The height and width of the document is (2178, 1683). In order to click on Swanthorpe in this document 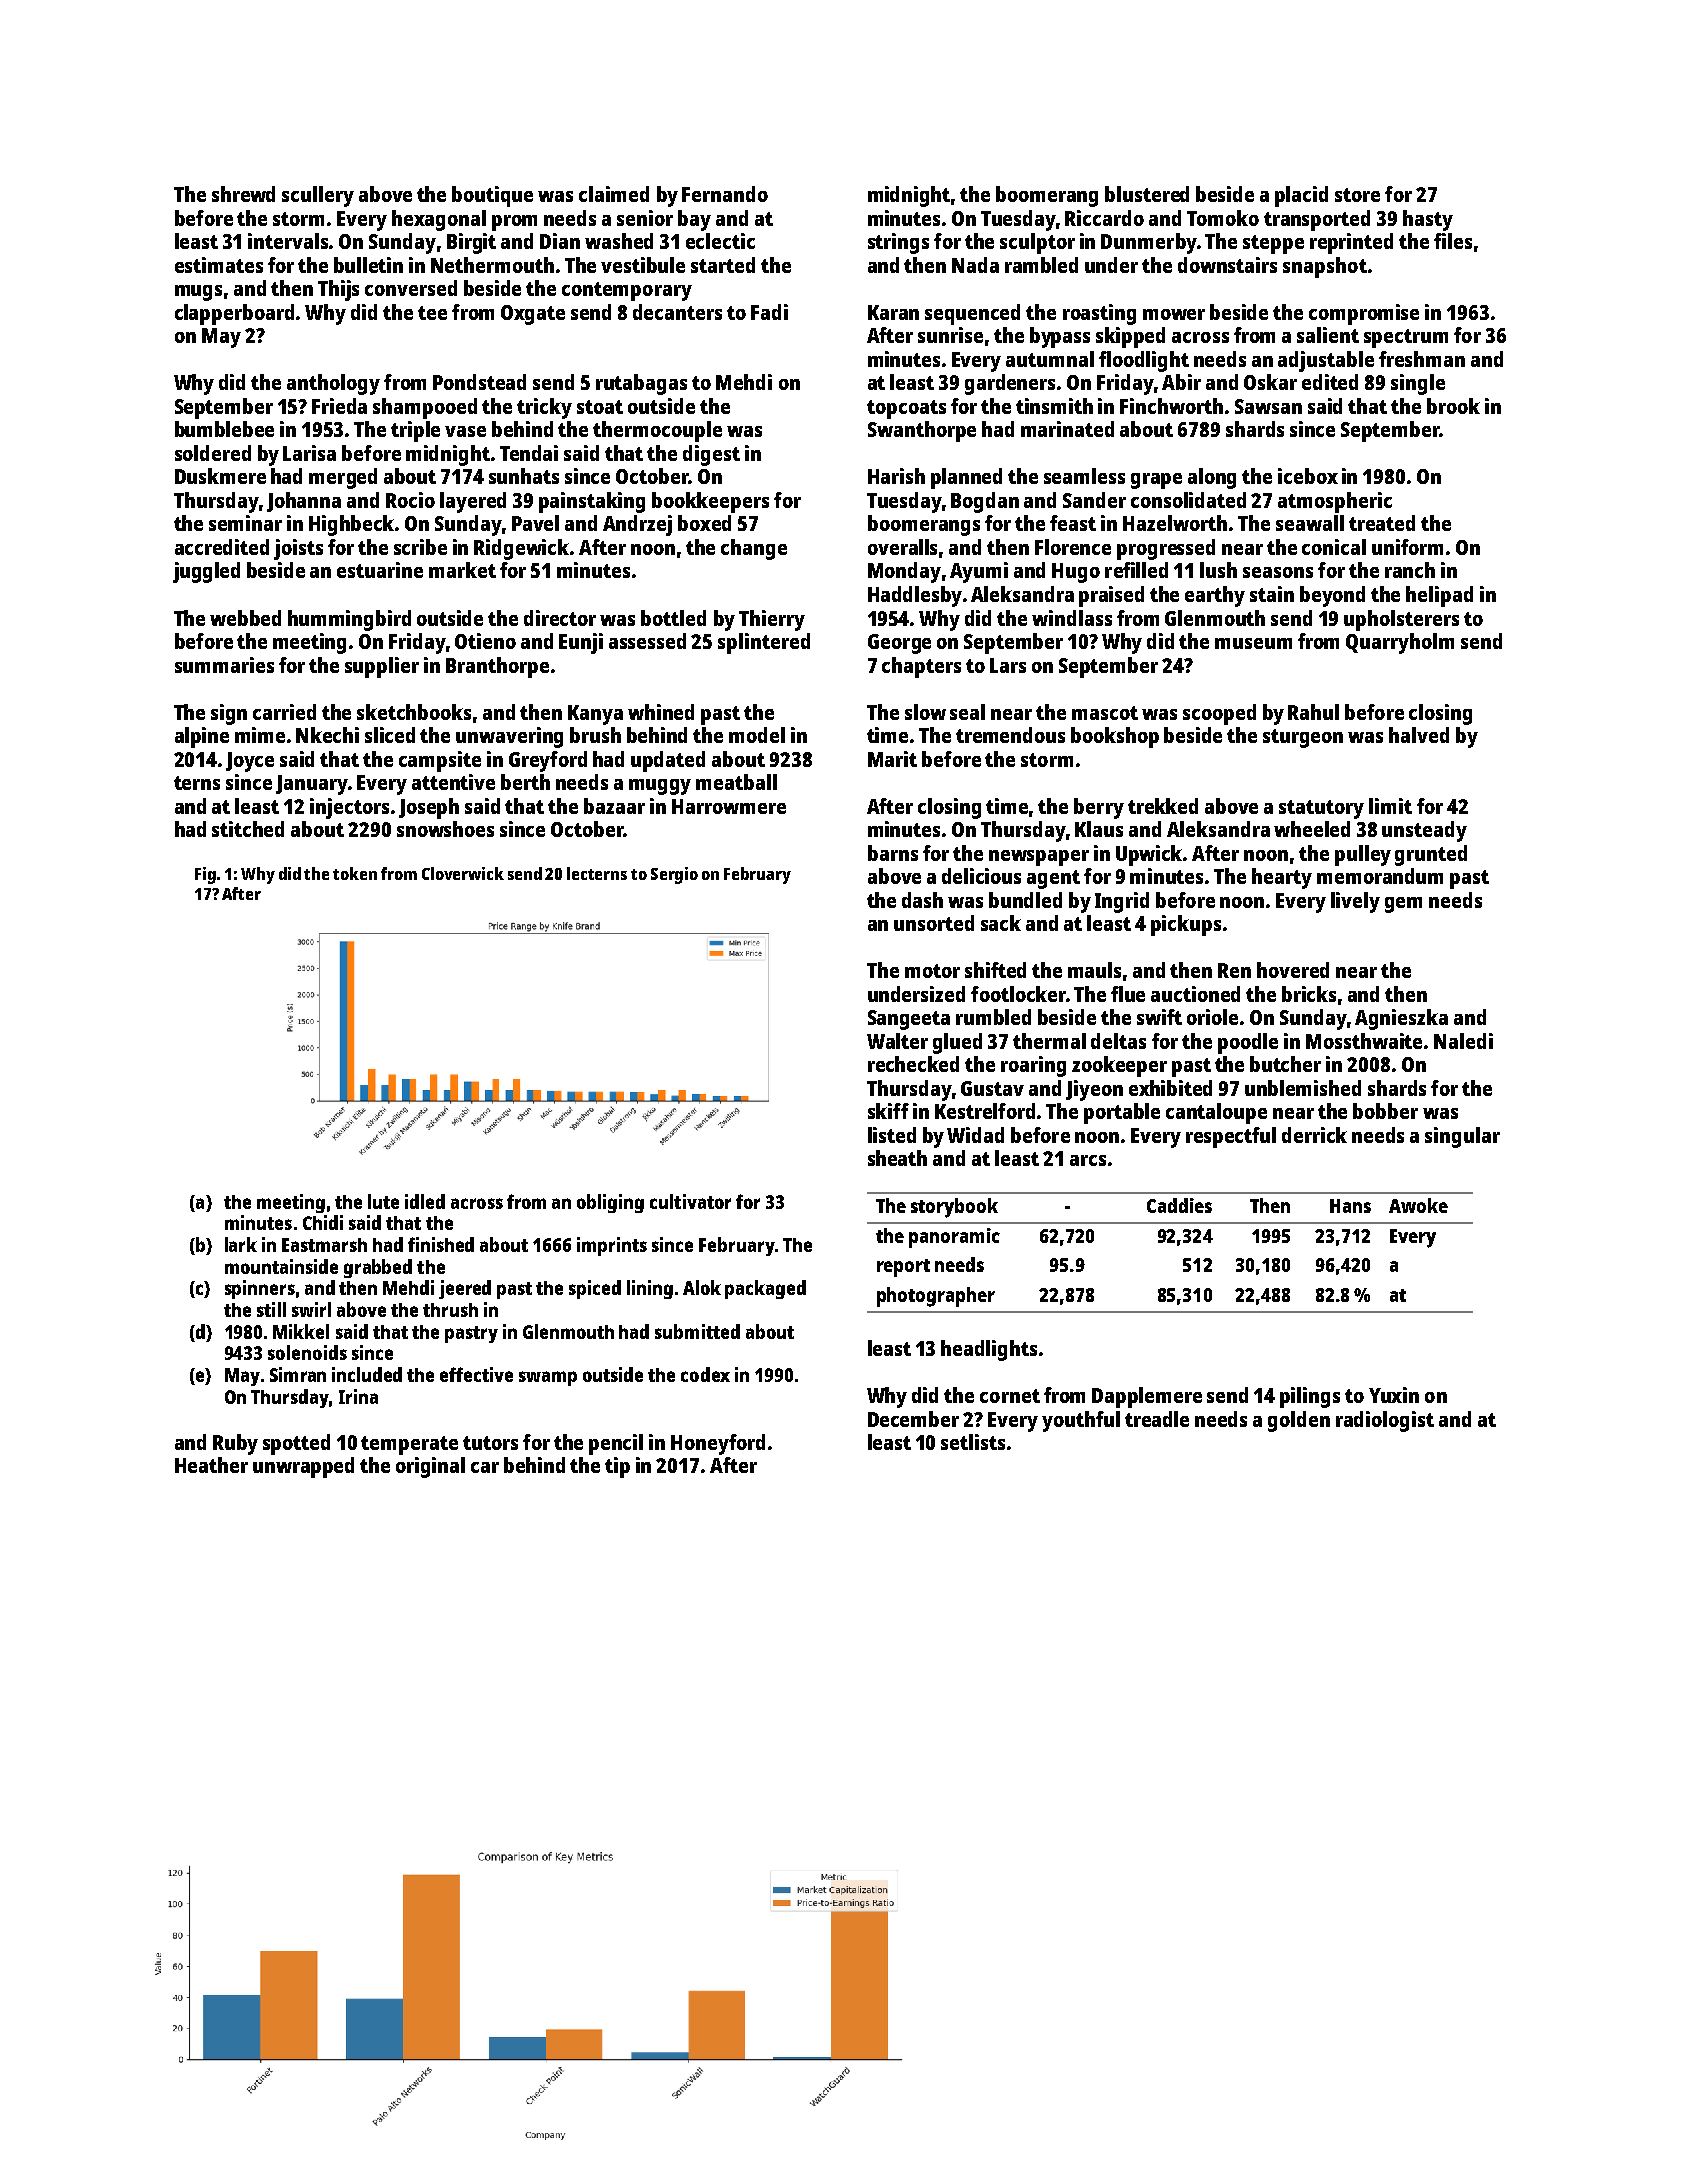, I will do `click(922, 431)`.
